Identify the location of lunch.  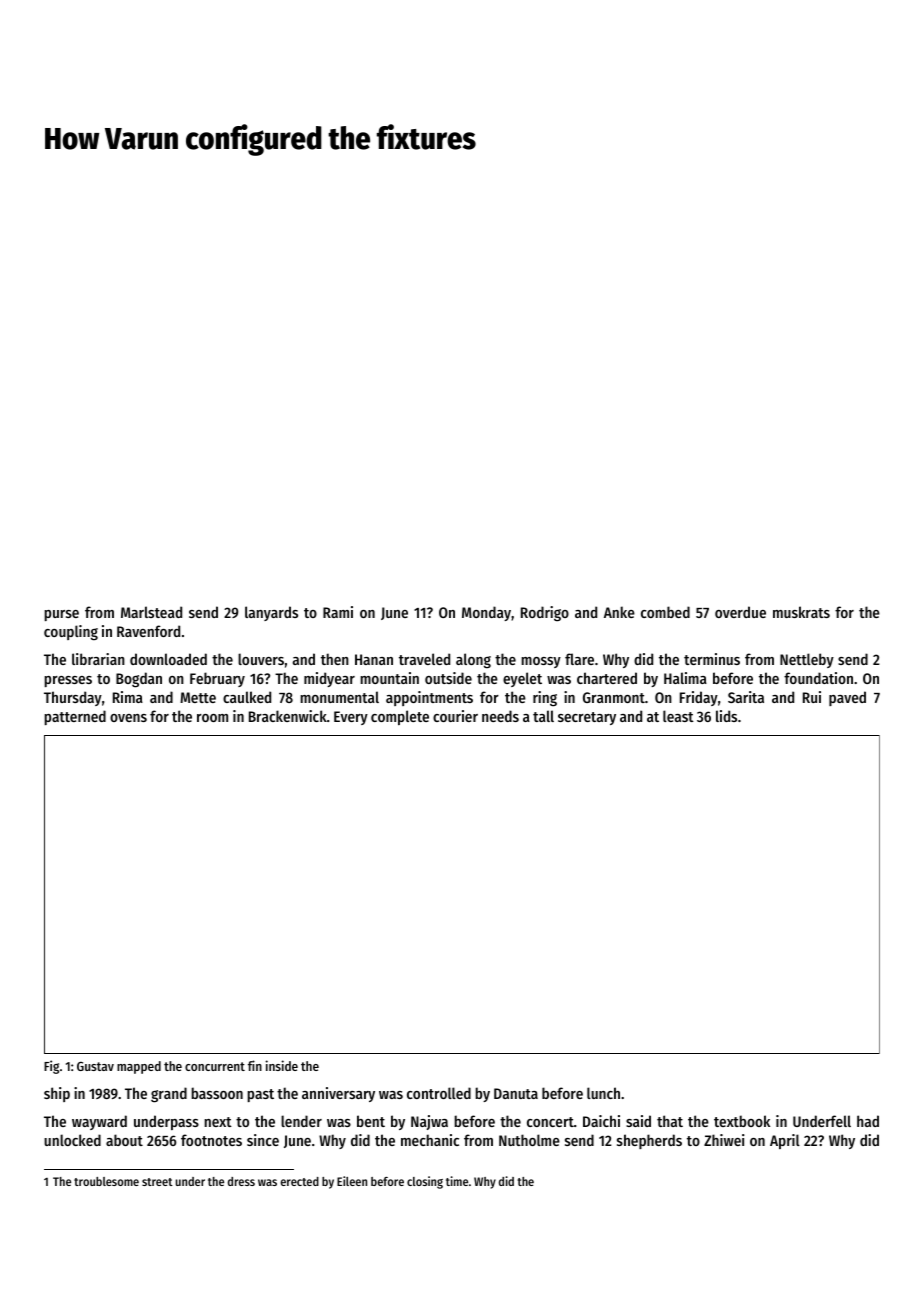
(603, 1093).
